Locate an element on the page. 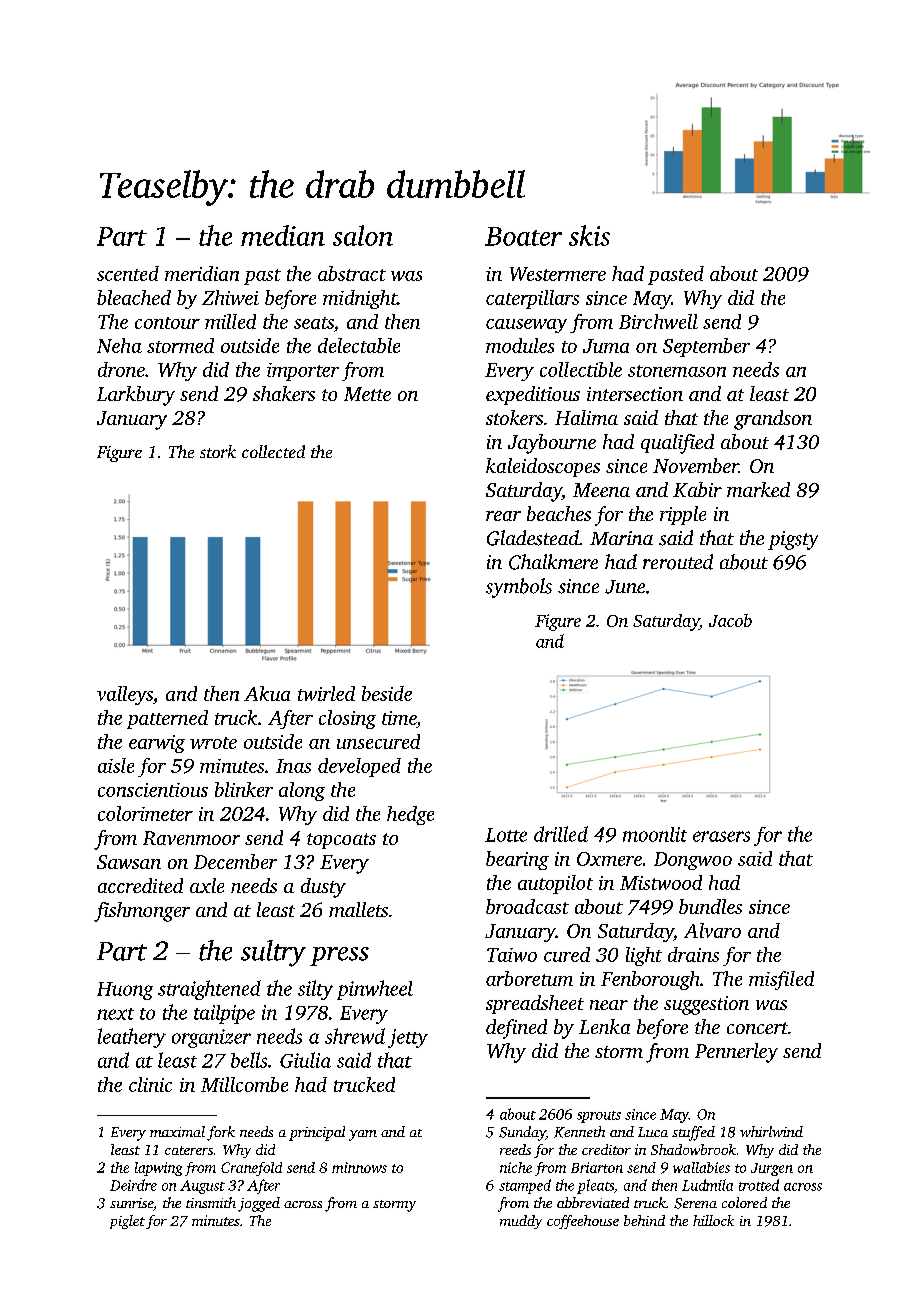 This image has width=924, height=1311. scented is located at coordinates (128, 273).
